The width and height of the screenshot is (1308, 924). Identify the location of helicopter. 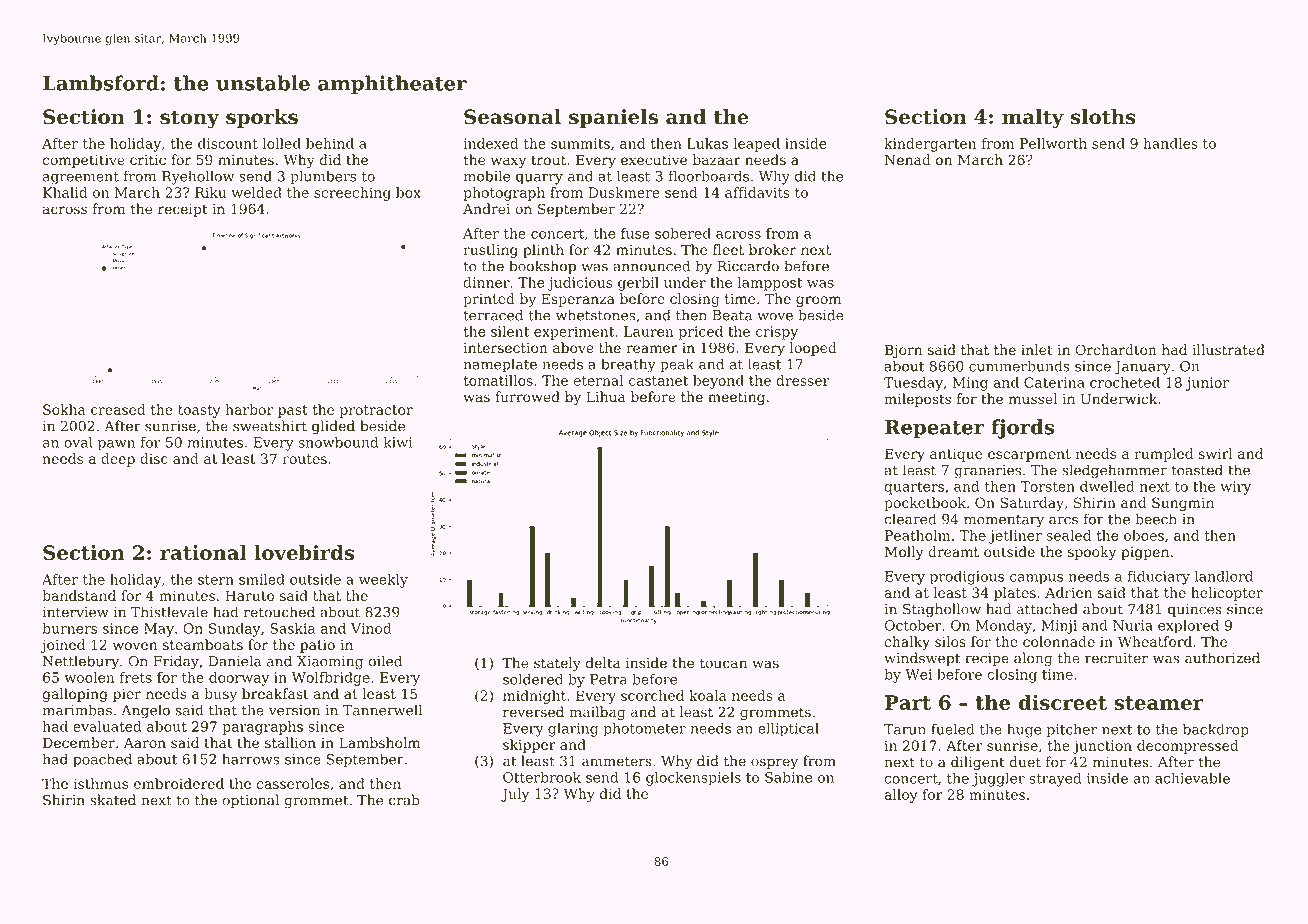
(1227, 594).
